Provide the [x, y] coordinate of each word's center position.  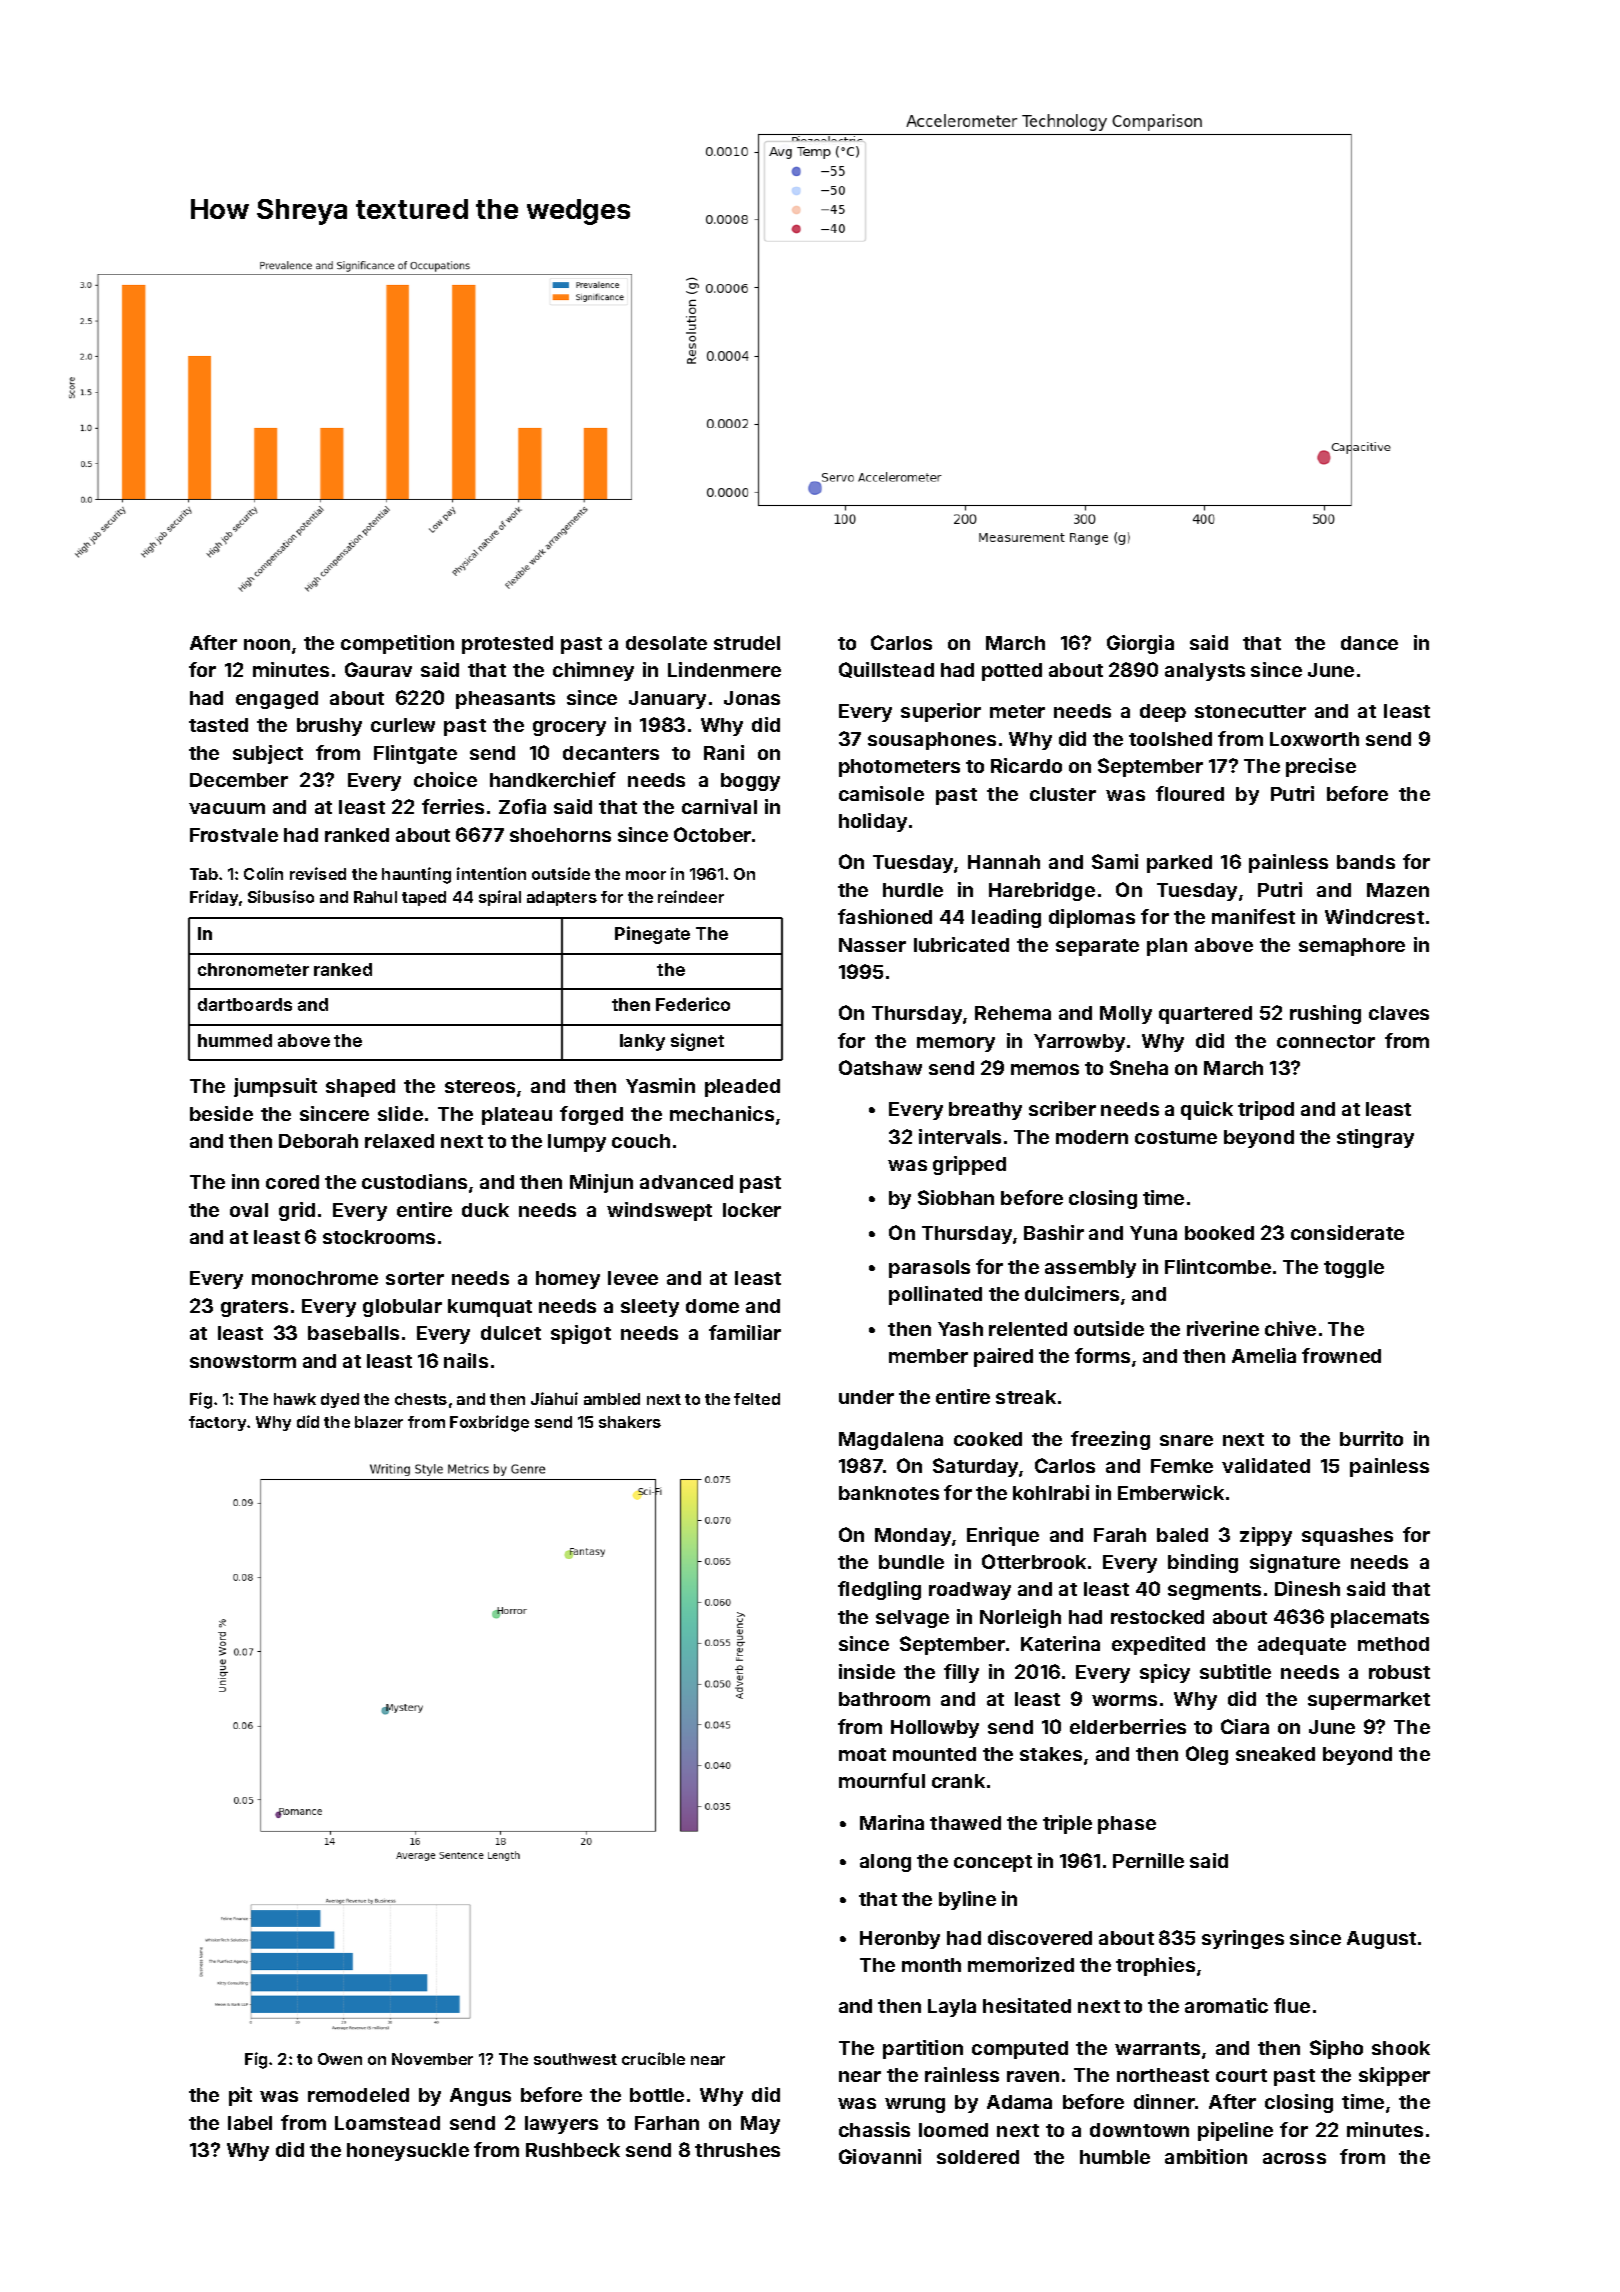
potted [1012, 672]
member [928, 1356]
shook [1401, 2048]
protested [507, 645]
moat [862, 1754]
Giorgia [1140, 644]
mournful [882, 1780]
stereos [480, 1086]
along [885, 1863]
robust [1399, 1672]
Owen [340, 2059]
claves [1399, 1013]
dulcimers [1072, 1293]
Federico [693, 1004]
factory [217, 1423]
